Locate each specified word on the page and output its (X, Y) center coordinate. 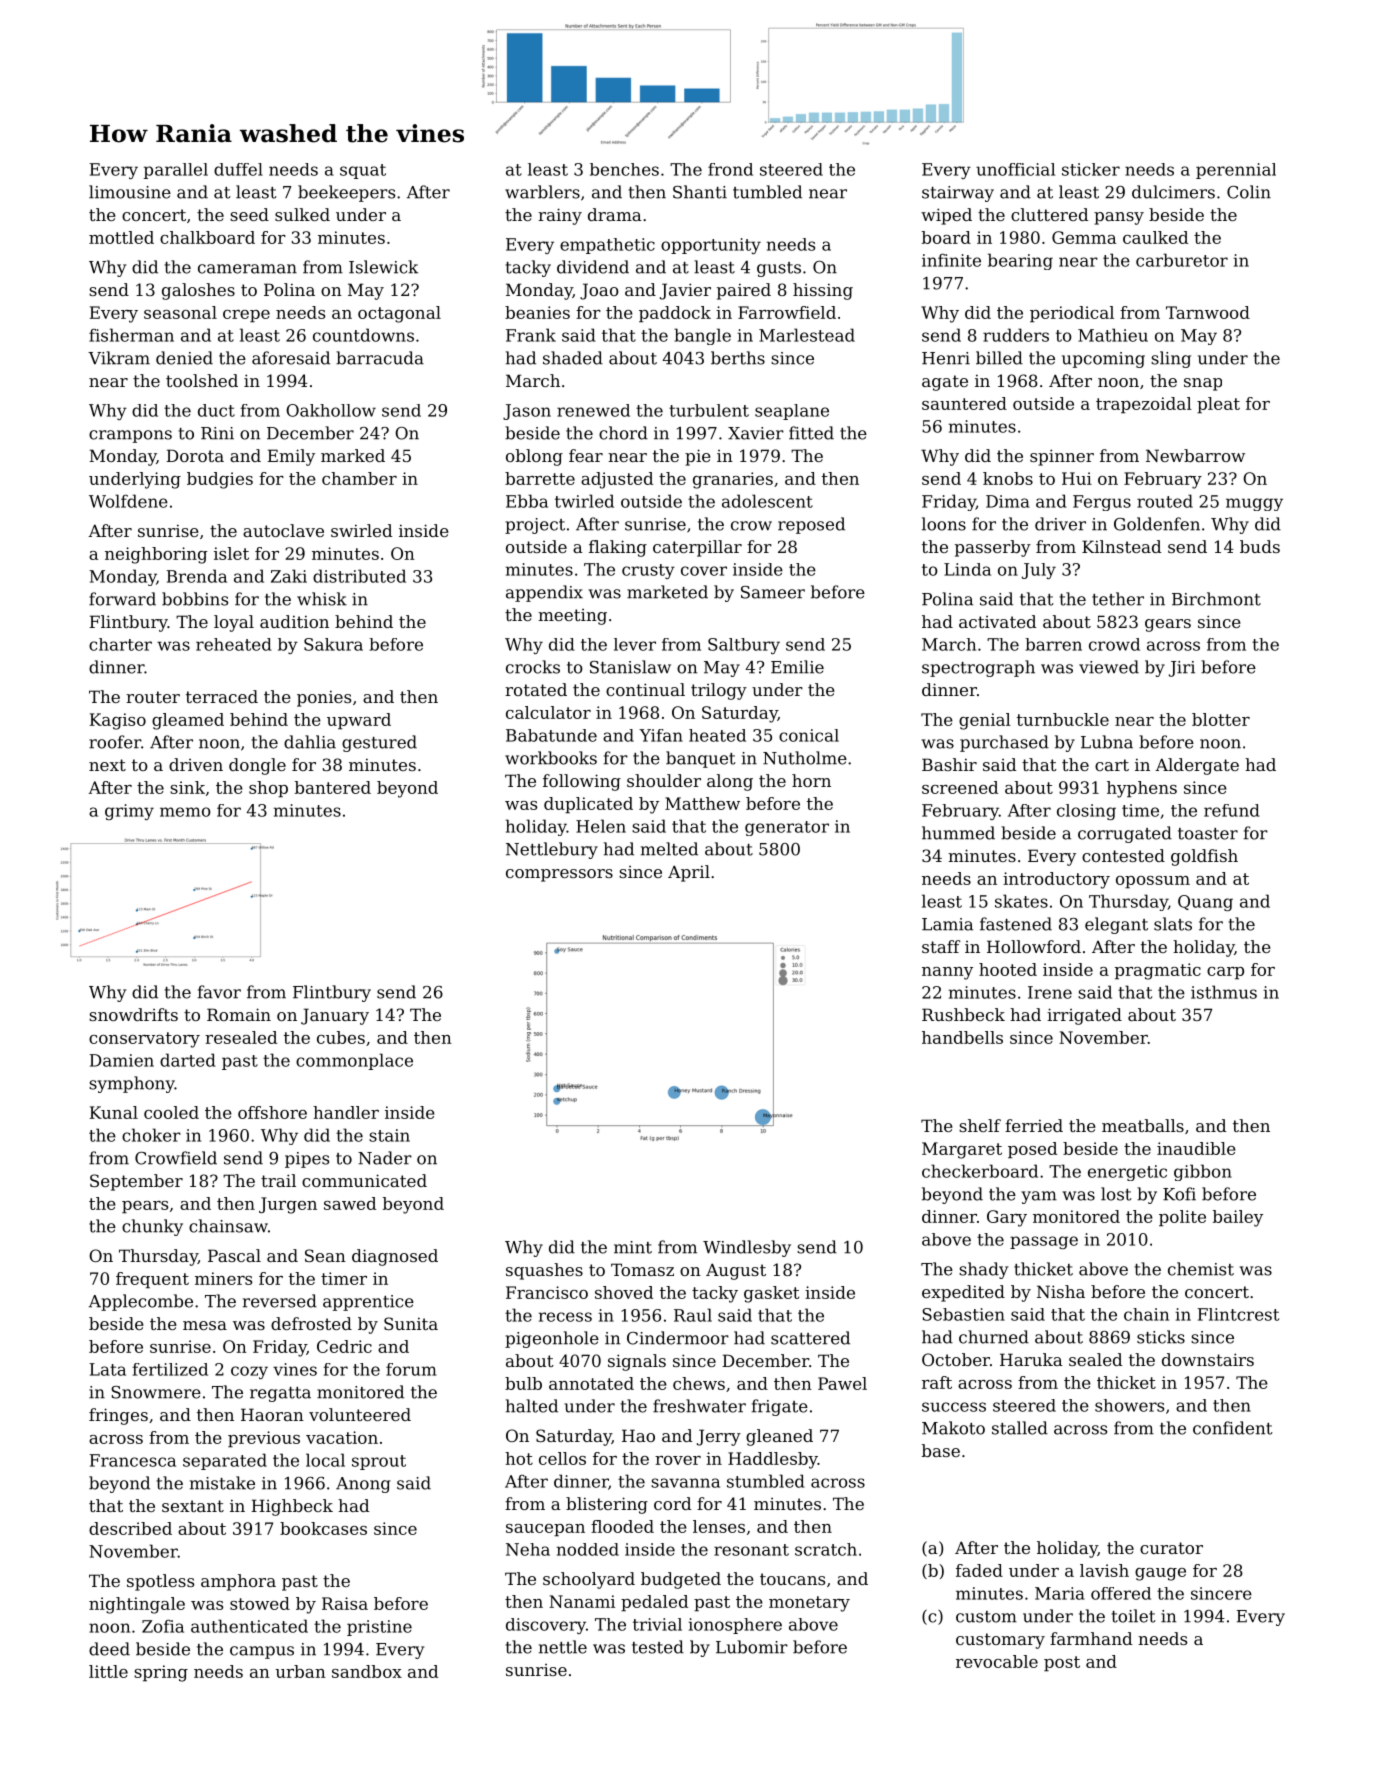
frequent (152, 1280)
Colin (1249, 192)
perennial (1236, 171)
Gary (1007, 1218)
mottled (121, 237)
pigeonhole (552, 1339)
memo (185, 812)
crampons (130, 436)
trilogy (719, 691)
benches (624, 169)
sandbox (367, 1671)
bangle (702, 336)
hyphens (1142, 789)
